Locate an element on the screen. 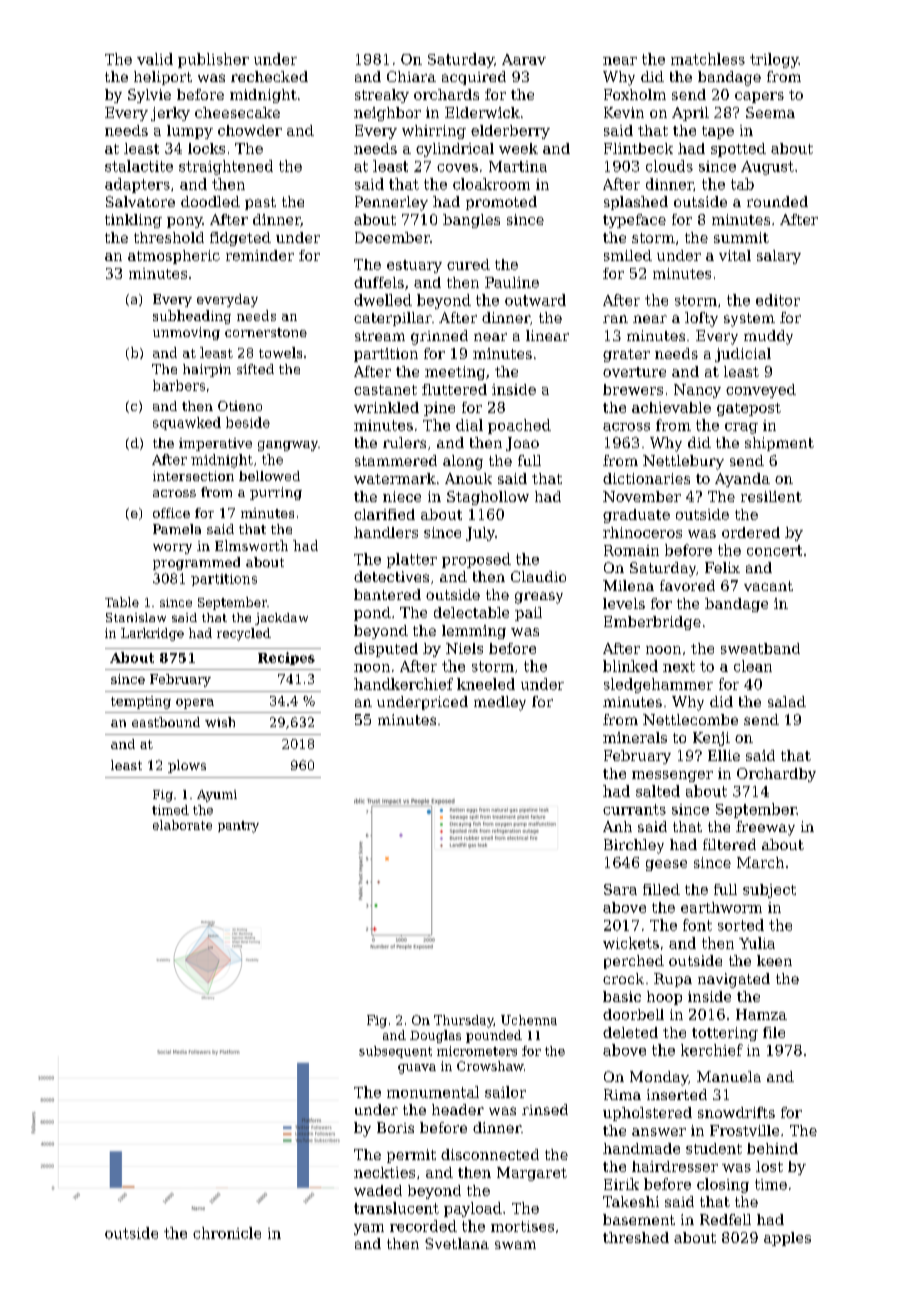  Aarav is located at coordinates (524, 59).
